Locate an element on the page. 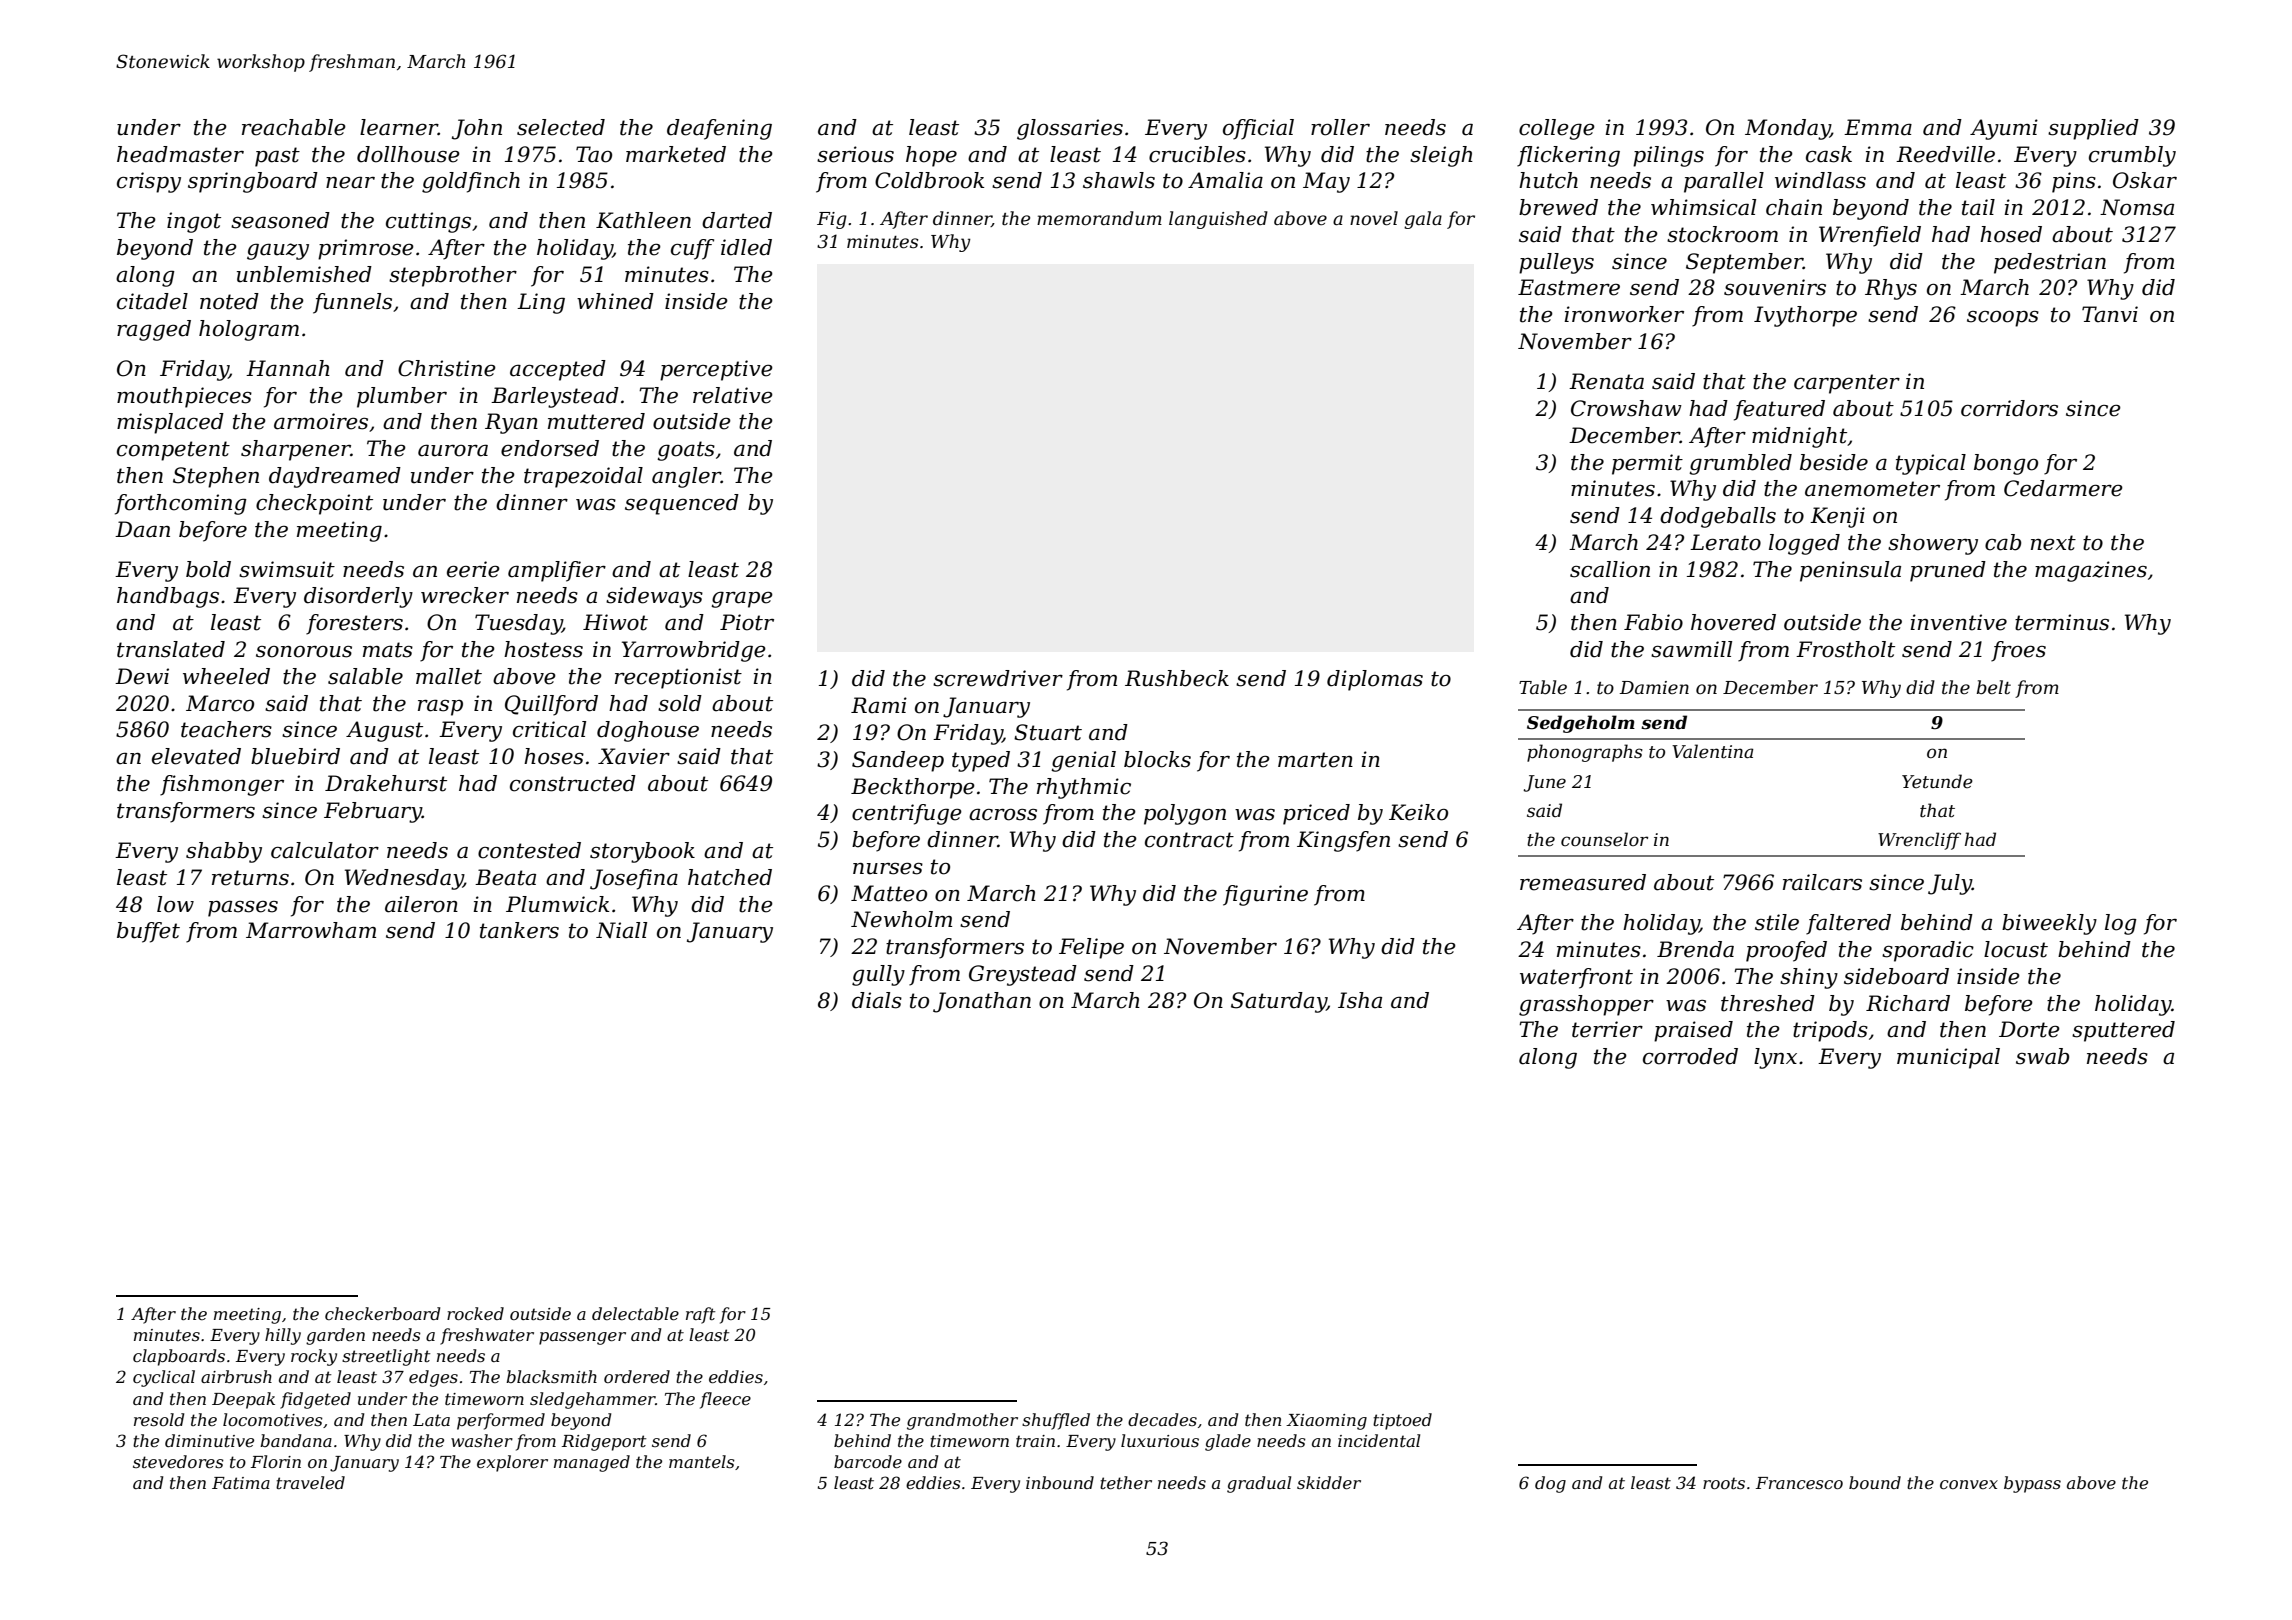  raft is located at coordinates (700, 1315).
